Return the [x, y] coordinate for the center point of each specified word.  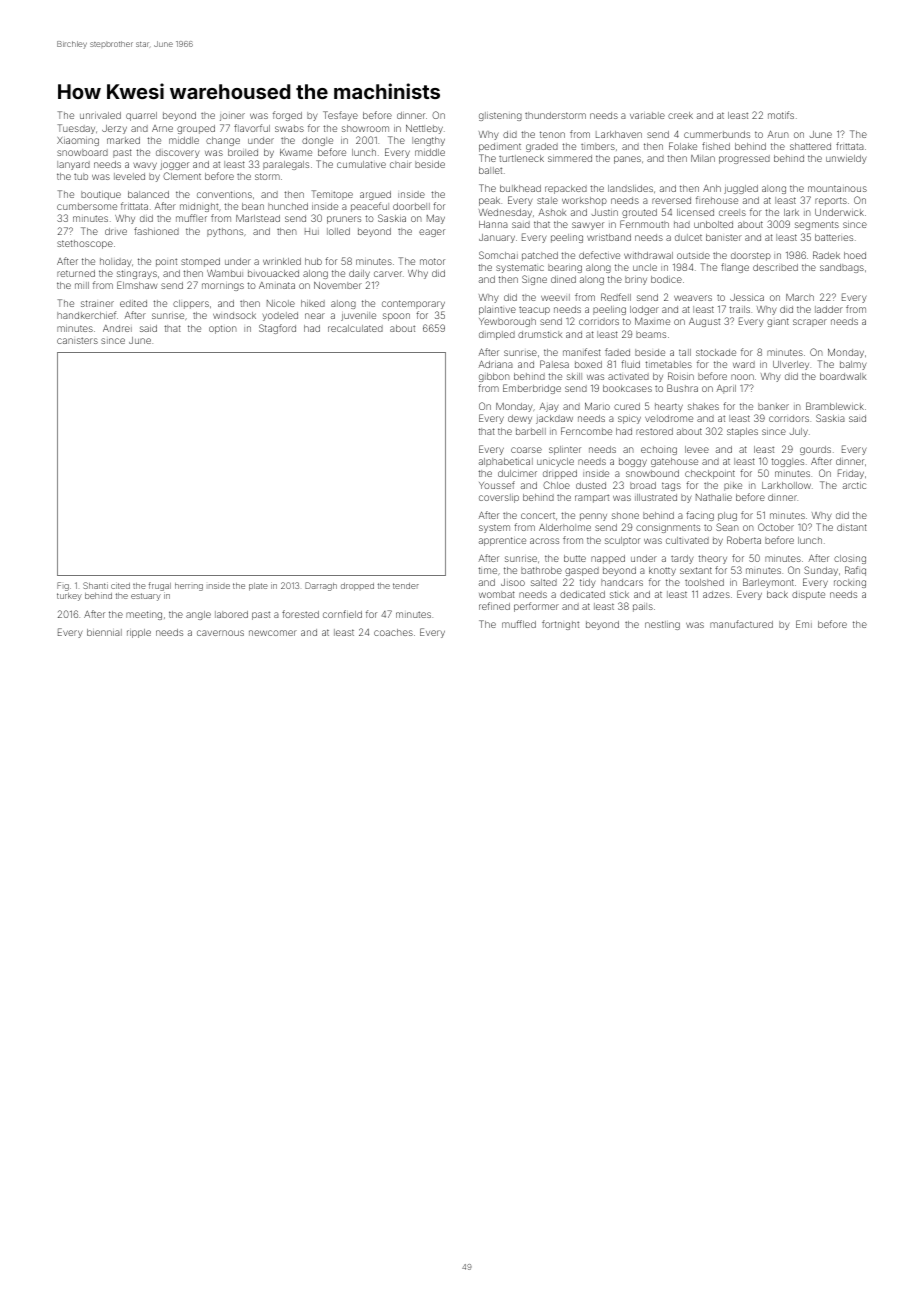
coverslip [499, 498]
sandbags [842, 268]
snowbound [652, 473]
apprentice [502, 541]
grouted [639, 213]
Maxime [652, 321]
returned [76, 273]
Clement [182, 176]
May [436, 219]
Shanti [95, 585]
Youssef [497, 485]
